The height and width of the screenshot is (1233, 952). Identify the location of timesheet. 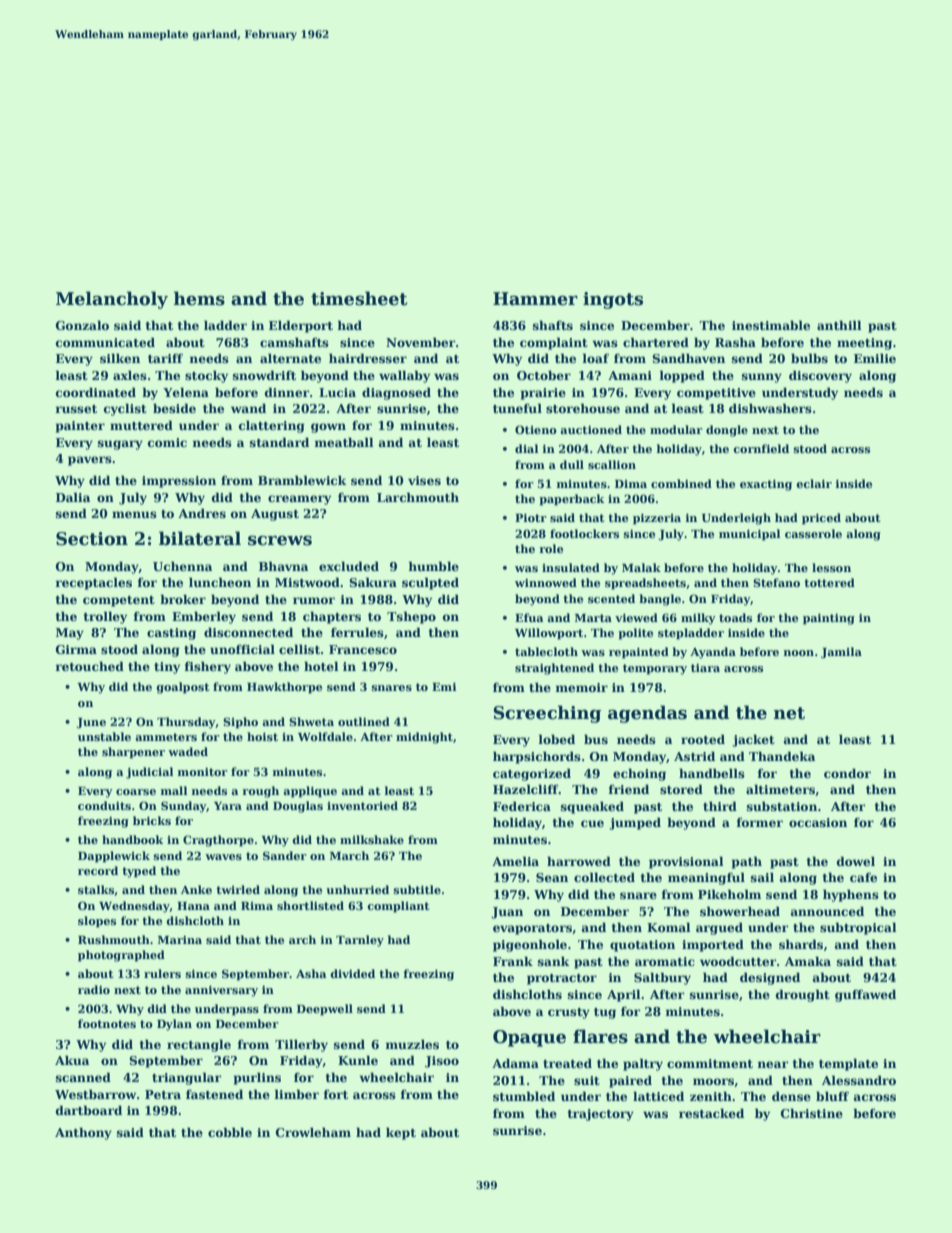
(359, 298).
